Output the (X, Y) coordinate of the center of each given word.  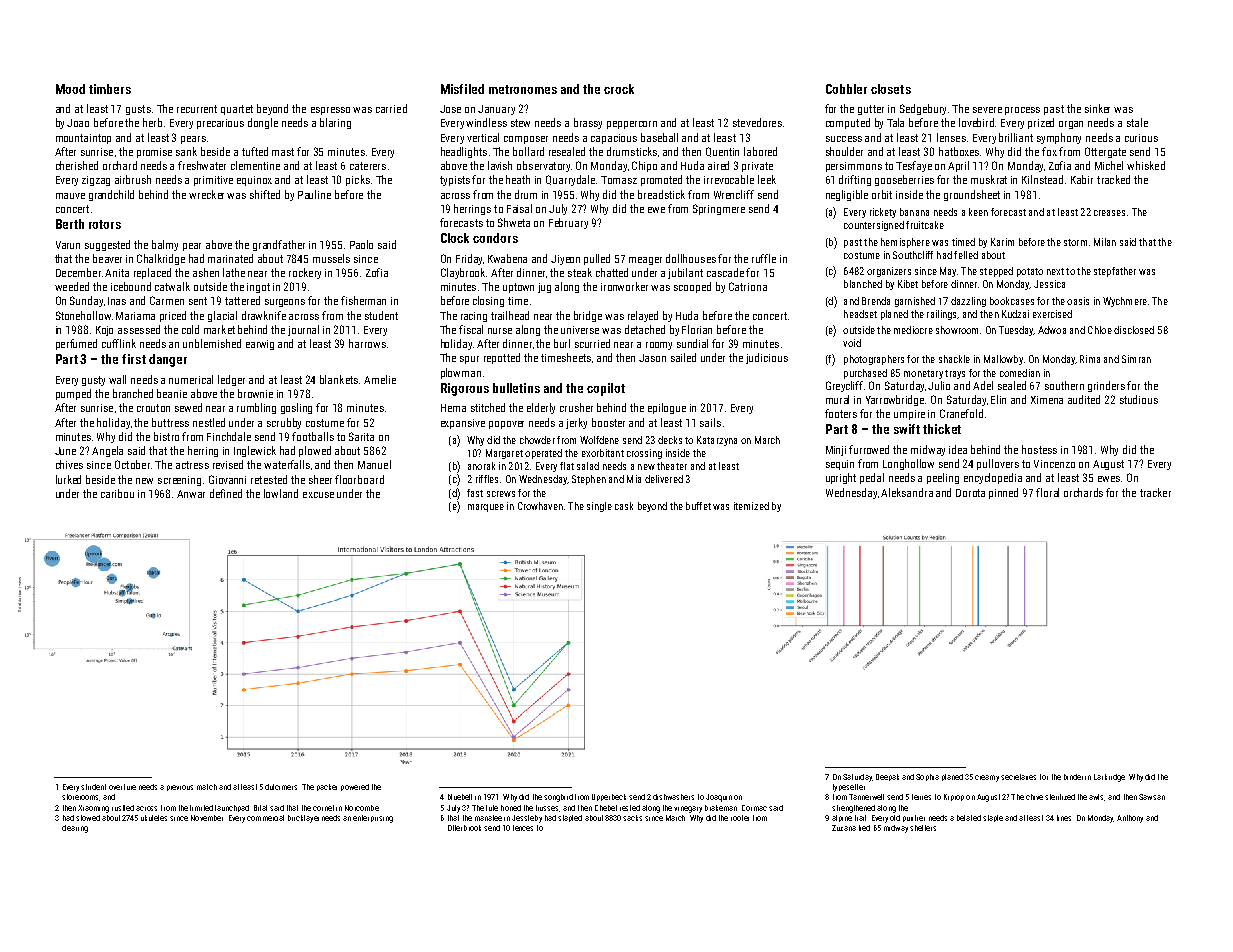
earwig (260, 345)
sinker (1097, 108)
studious (1139, 399)
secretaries (1018, 777)
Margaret (504, 454)
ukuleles (154, 818)
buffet (698, 506)
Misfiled (462, 89)
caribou (117, 493)
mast (283, 152)
